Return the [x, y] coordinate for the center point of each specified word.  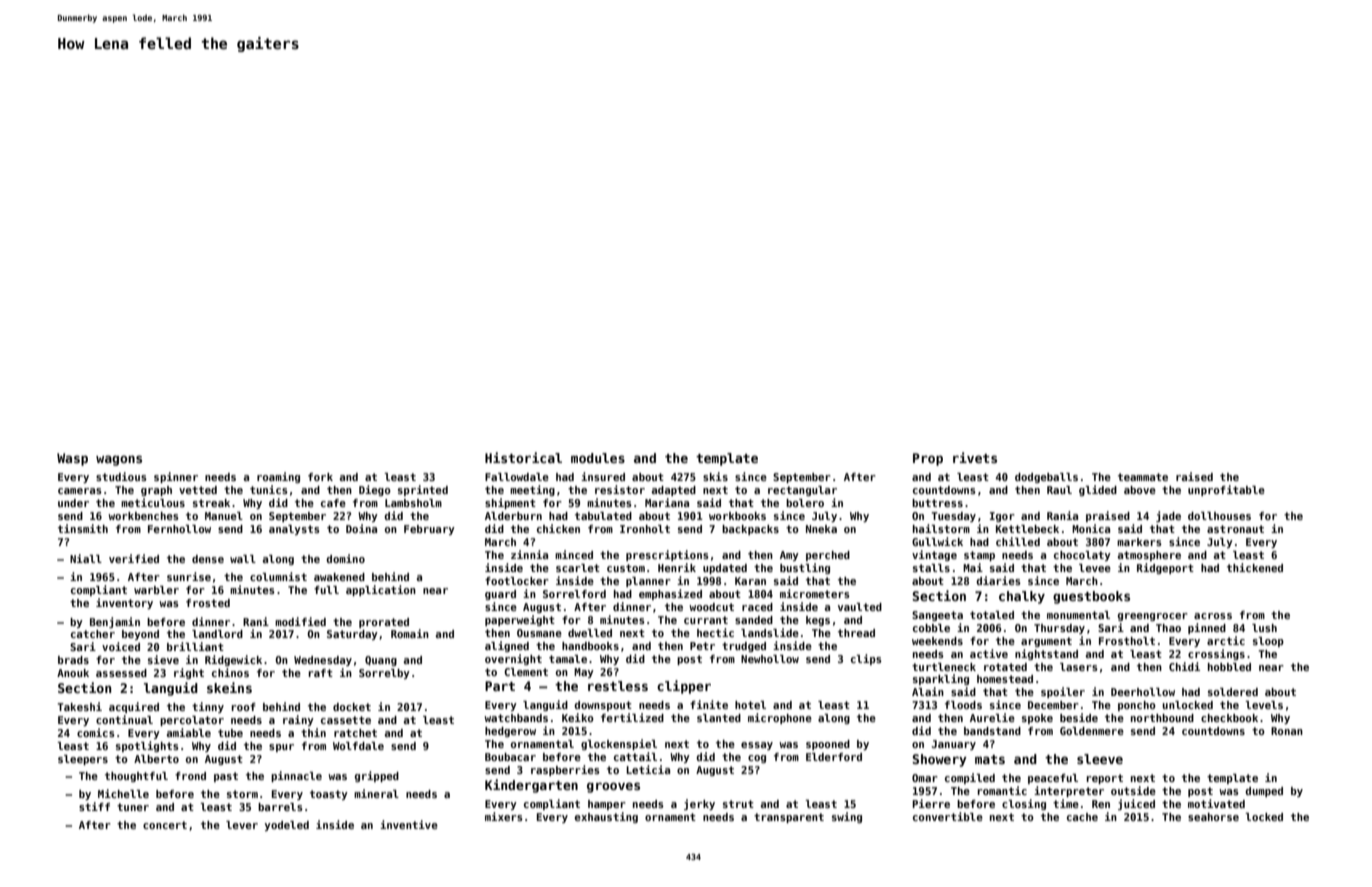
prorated [384, 623]
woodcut [711, 607]
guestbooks [1091, 597]
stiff [94, 806]
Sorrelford [574, 594]
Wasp [72, 459]
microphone [780, 718]
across [1213, 616]
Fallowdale [517, 477]
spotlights [147, 746]
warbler [156, 590]
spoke [1037, 719]
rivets [975, 457]
